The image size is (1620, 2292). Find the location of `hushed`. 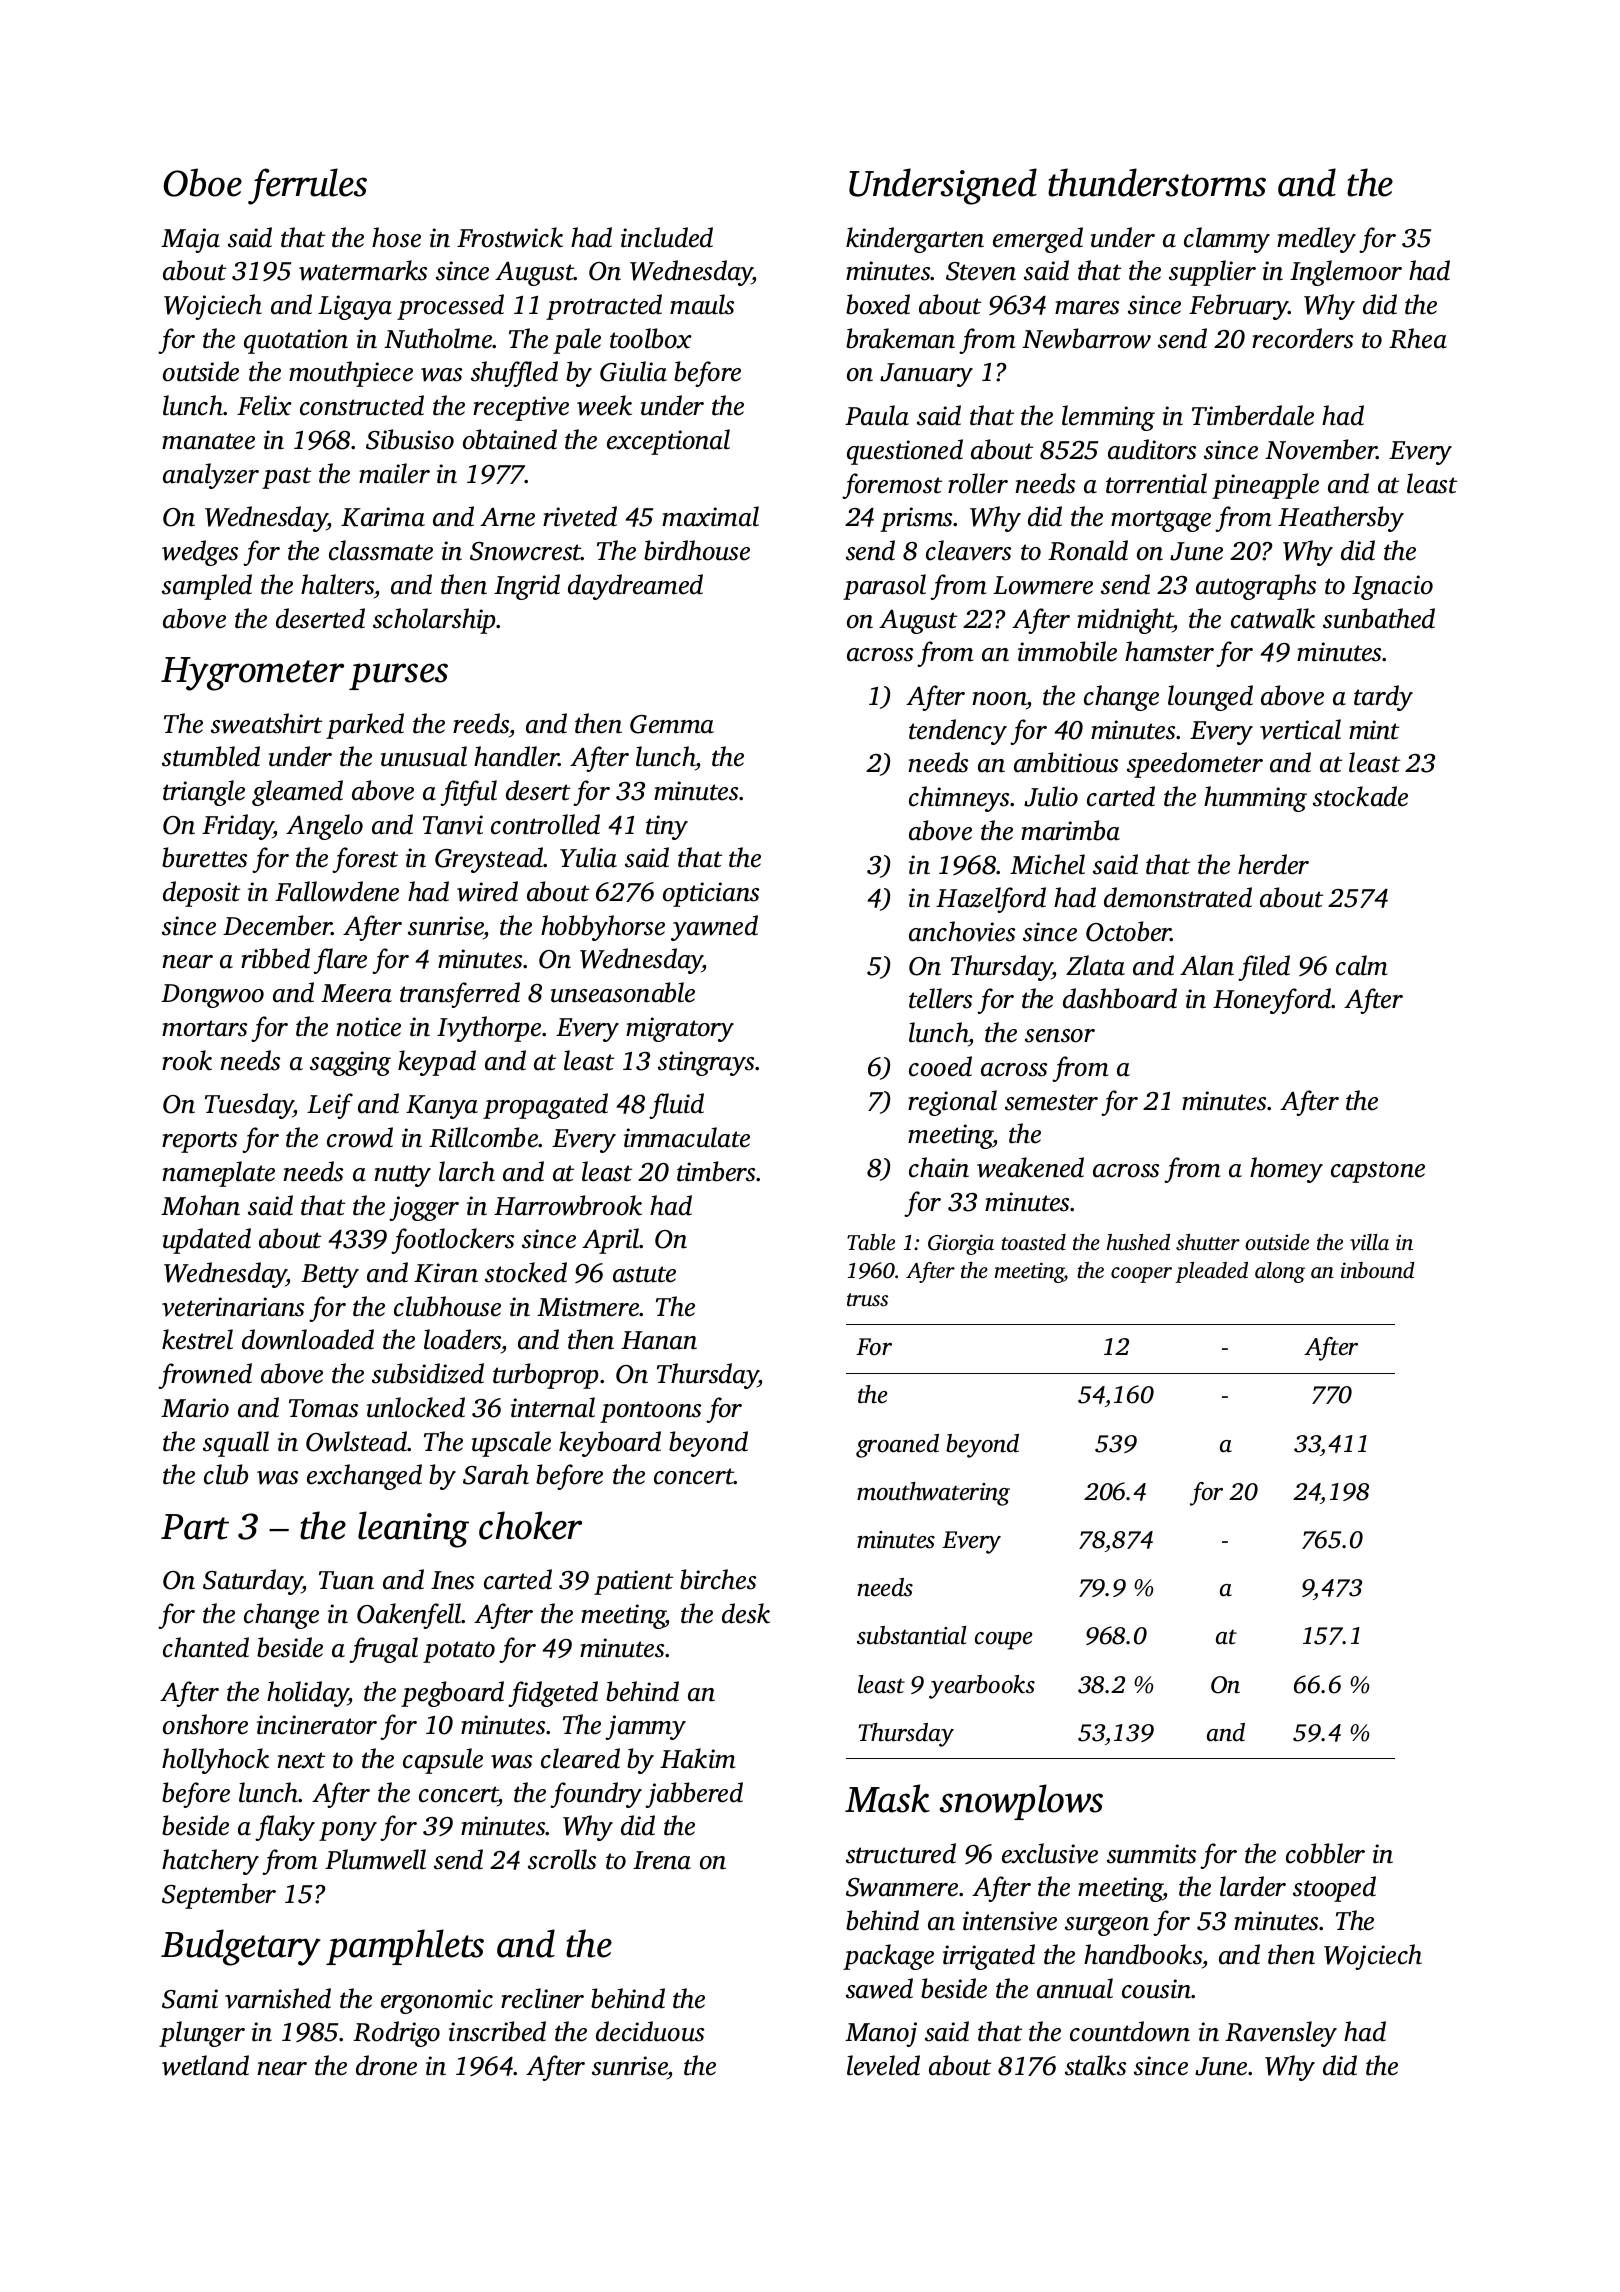

hushed is located at coordinates (1138, 1242).
